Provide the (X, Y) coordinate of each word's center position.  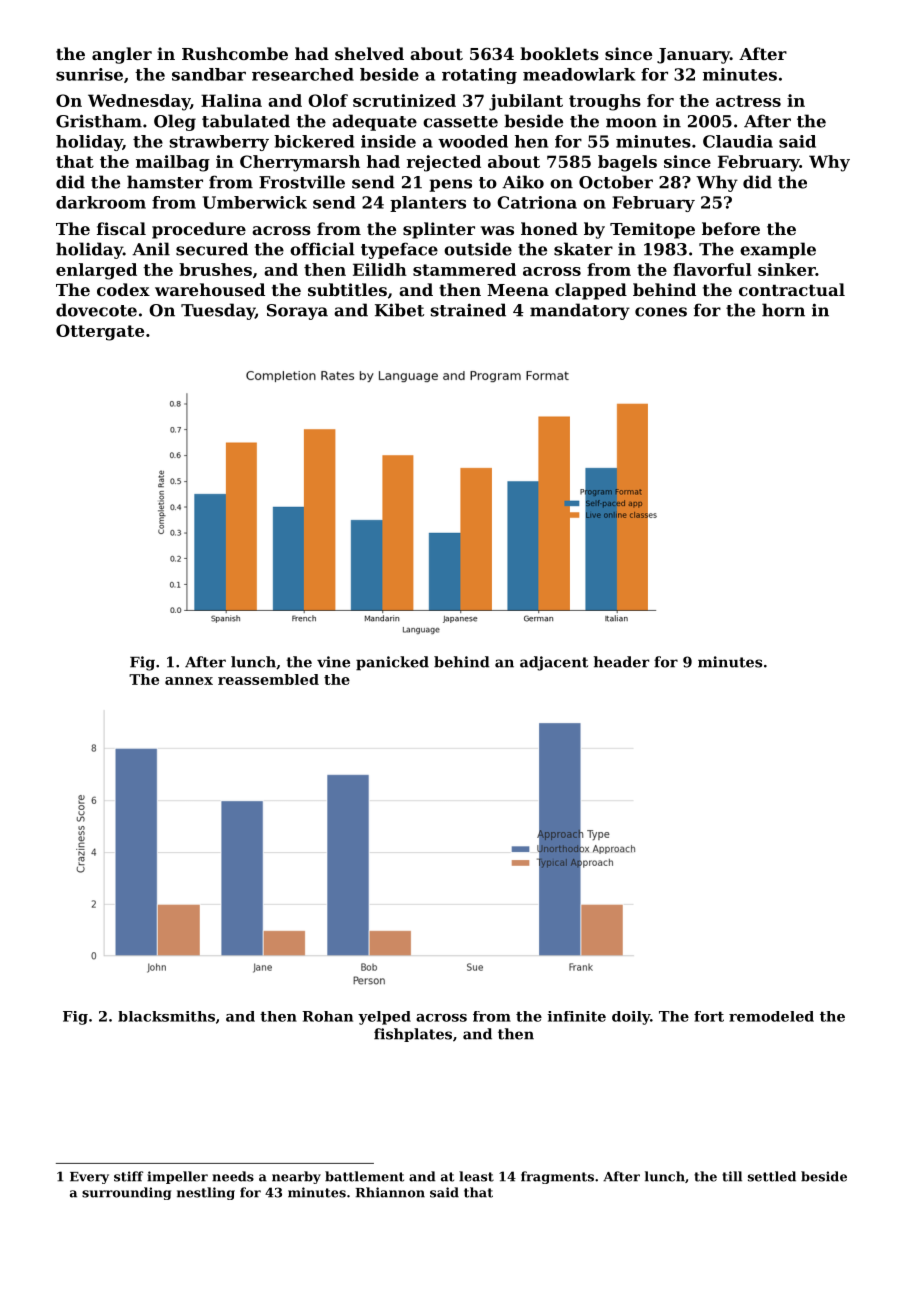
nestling (206, 1193)
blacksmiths (166, 1016)
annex (189, 681)
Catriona (537, 202)
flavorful (712, 269)
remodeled (771, 1016)
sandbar (209, 74)
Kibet (399, 310)
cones (661, 312)
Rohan (327, 1016)
